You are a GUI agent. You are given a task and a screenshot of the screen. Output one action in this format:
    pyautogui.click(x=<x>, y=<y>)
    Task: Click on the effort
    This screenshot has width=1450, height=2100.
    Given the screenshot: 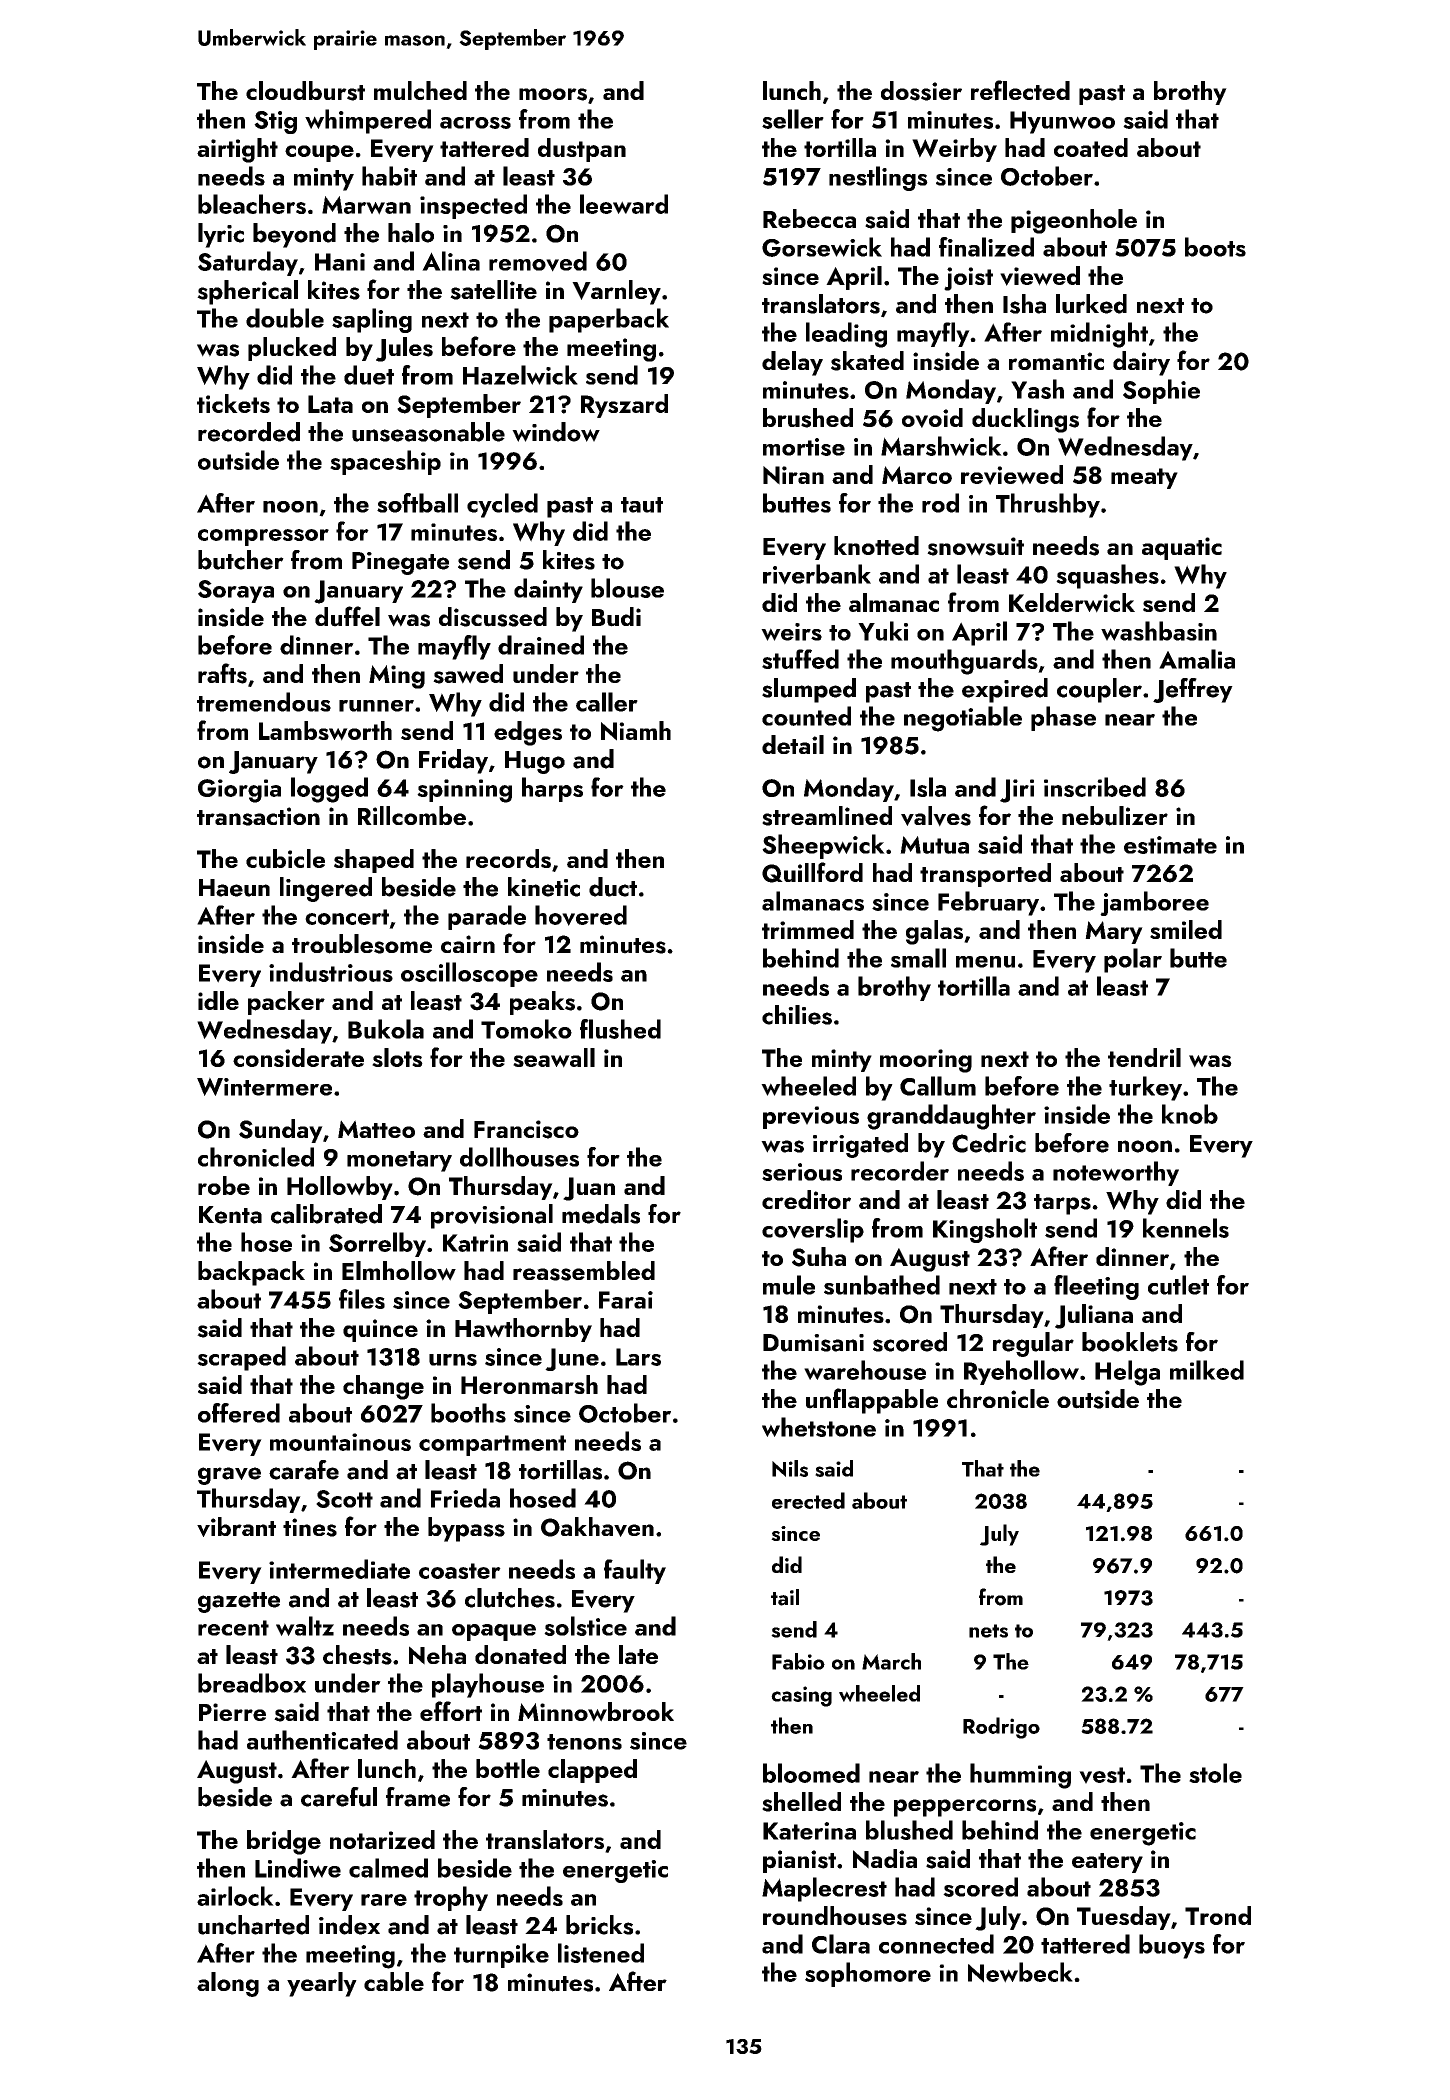 What is the action you would take?
    pyautogui.click(x=451, y=1711)
